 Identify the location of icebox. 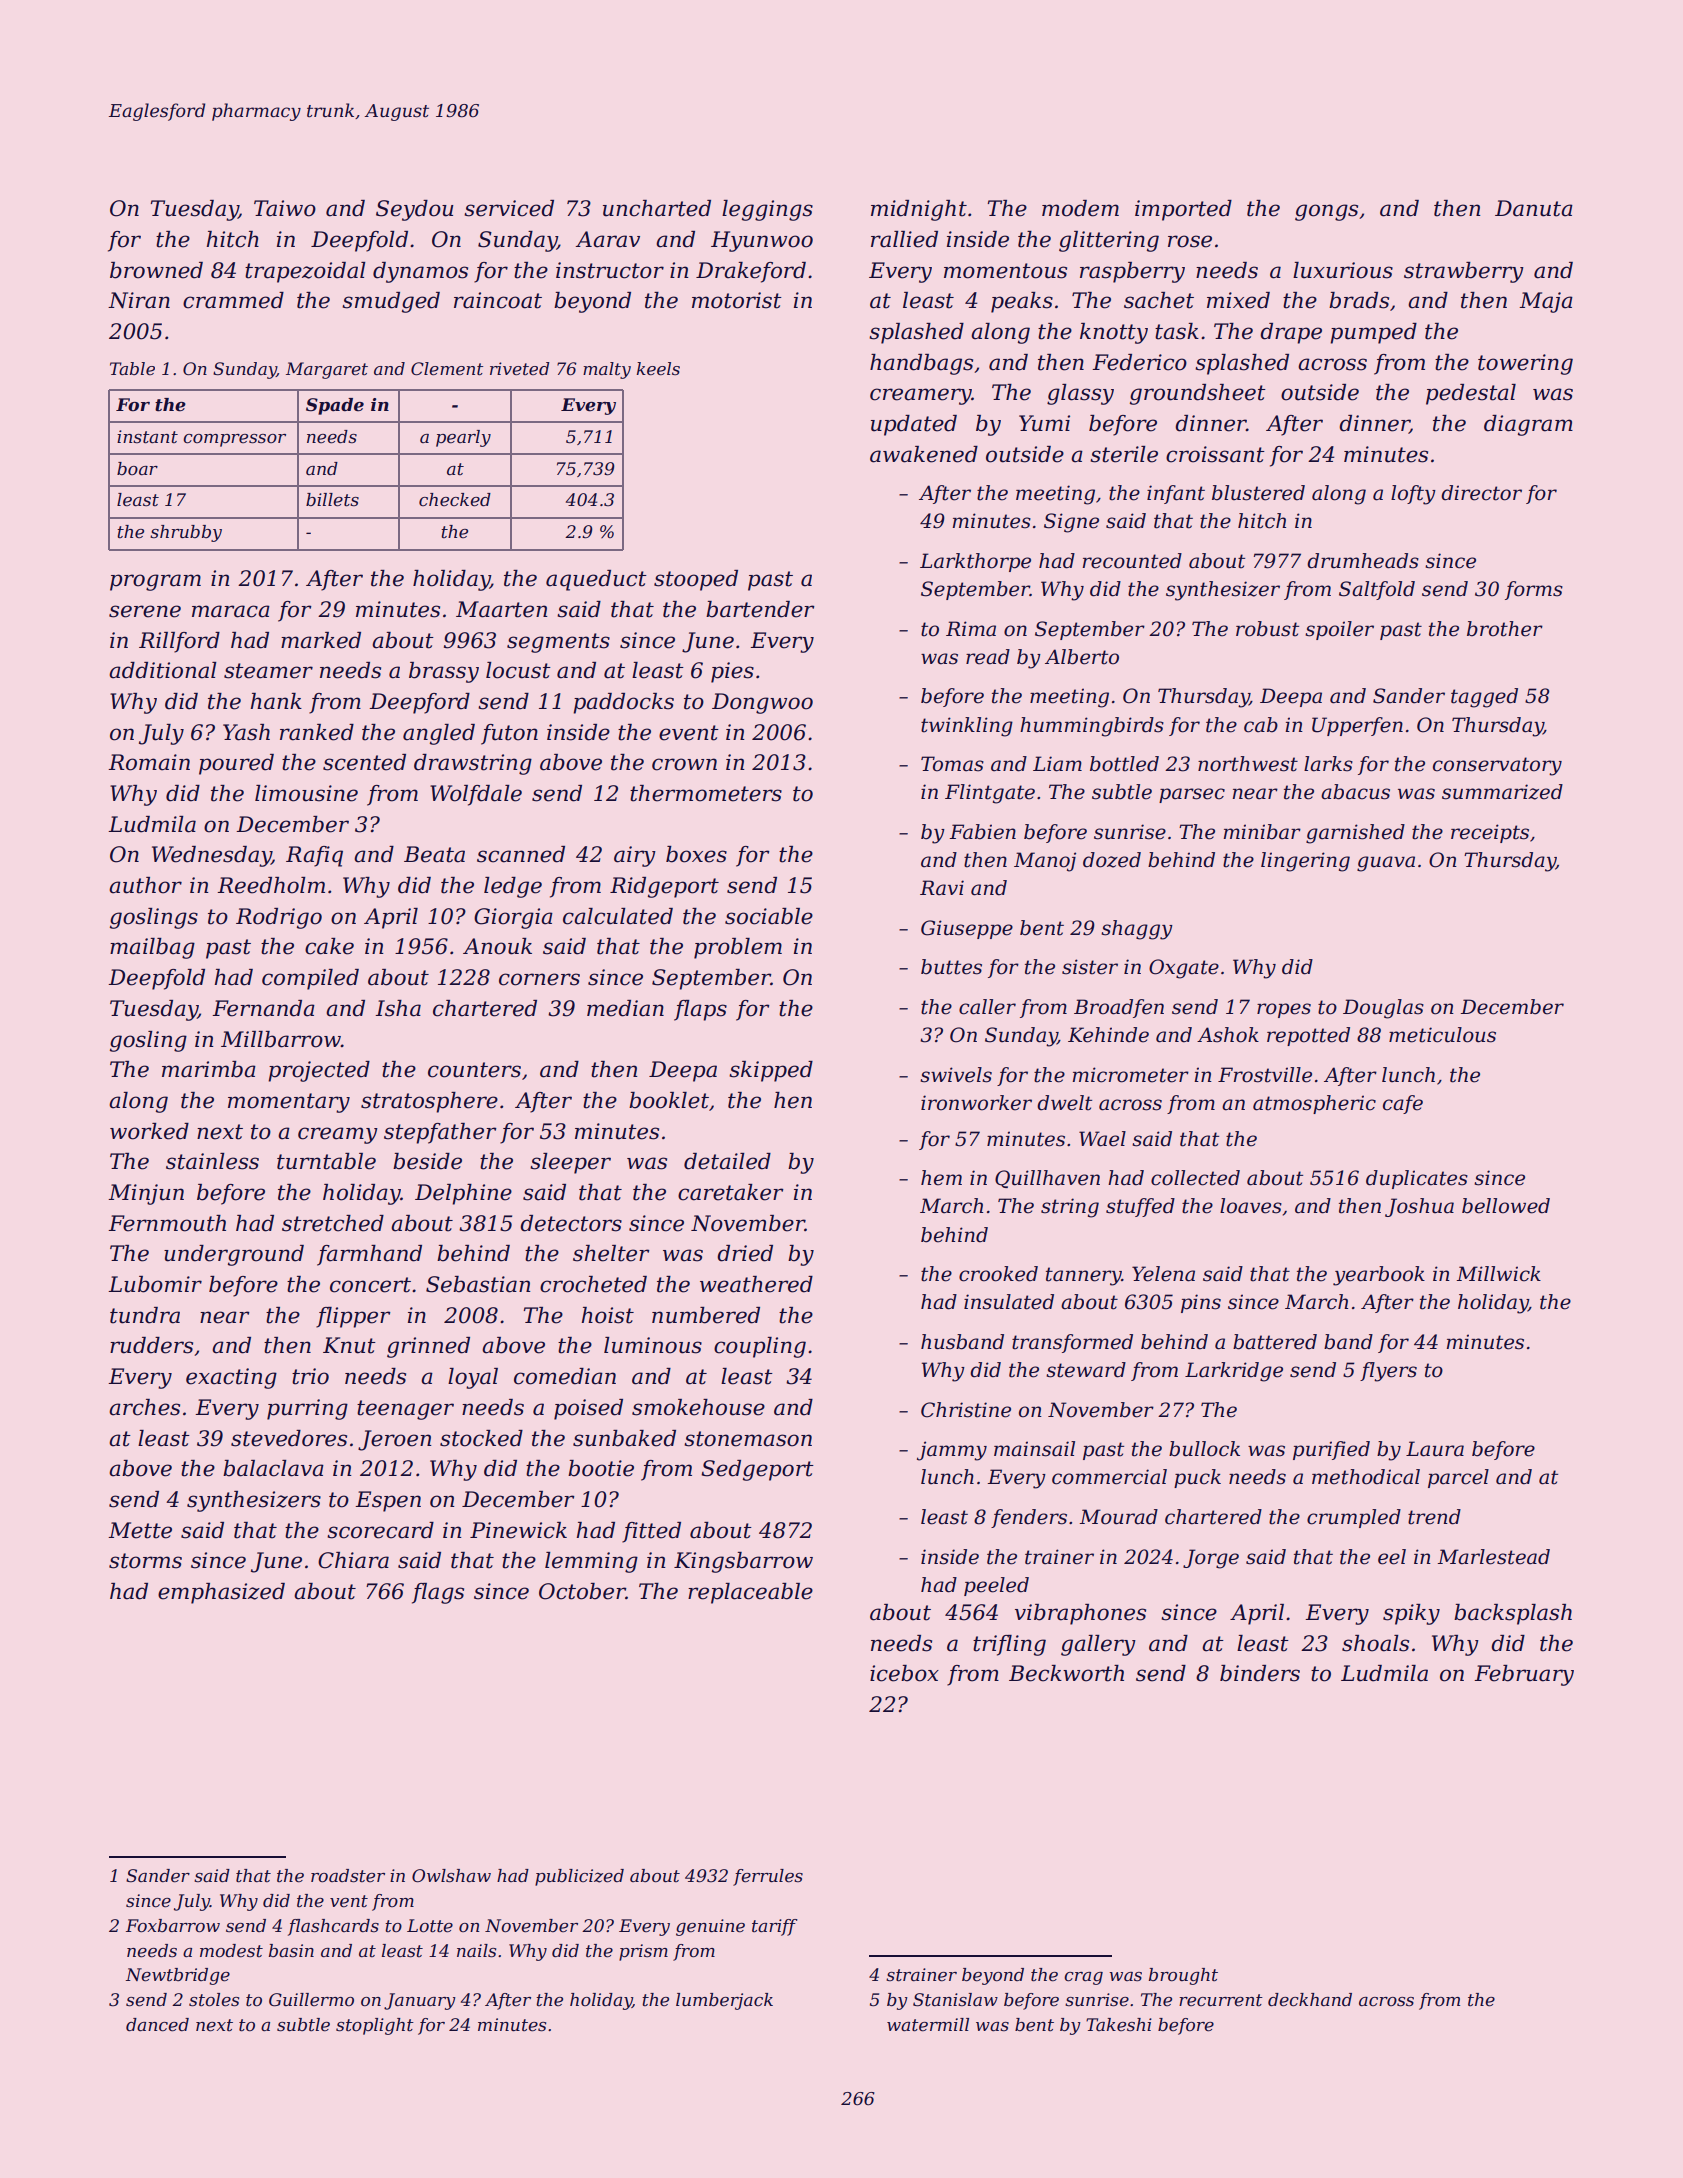
(904, 1673).
